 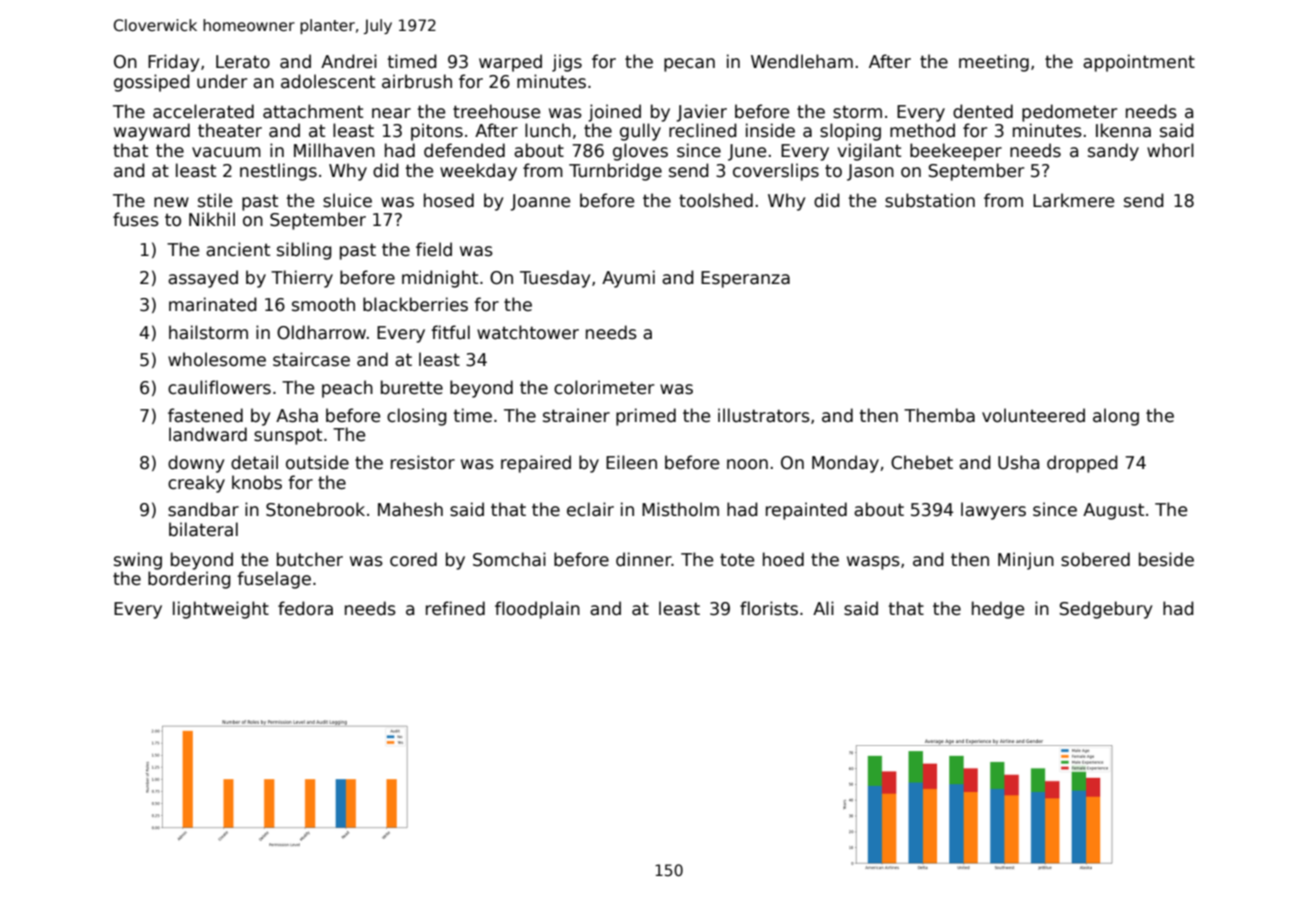 I want to click on dented, so click(x=983, y=111).
